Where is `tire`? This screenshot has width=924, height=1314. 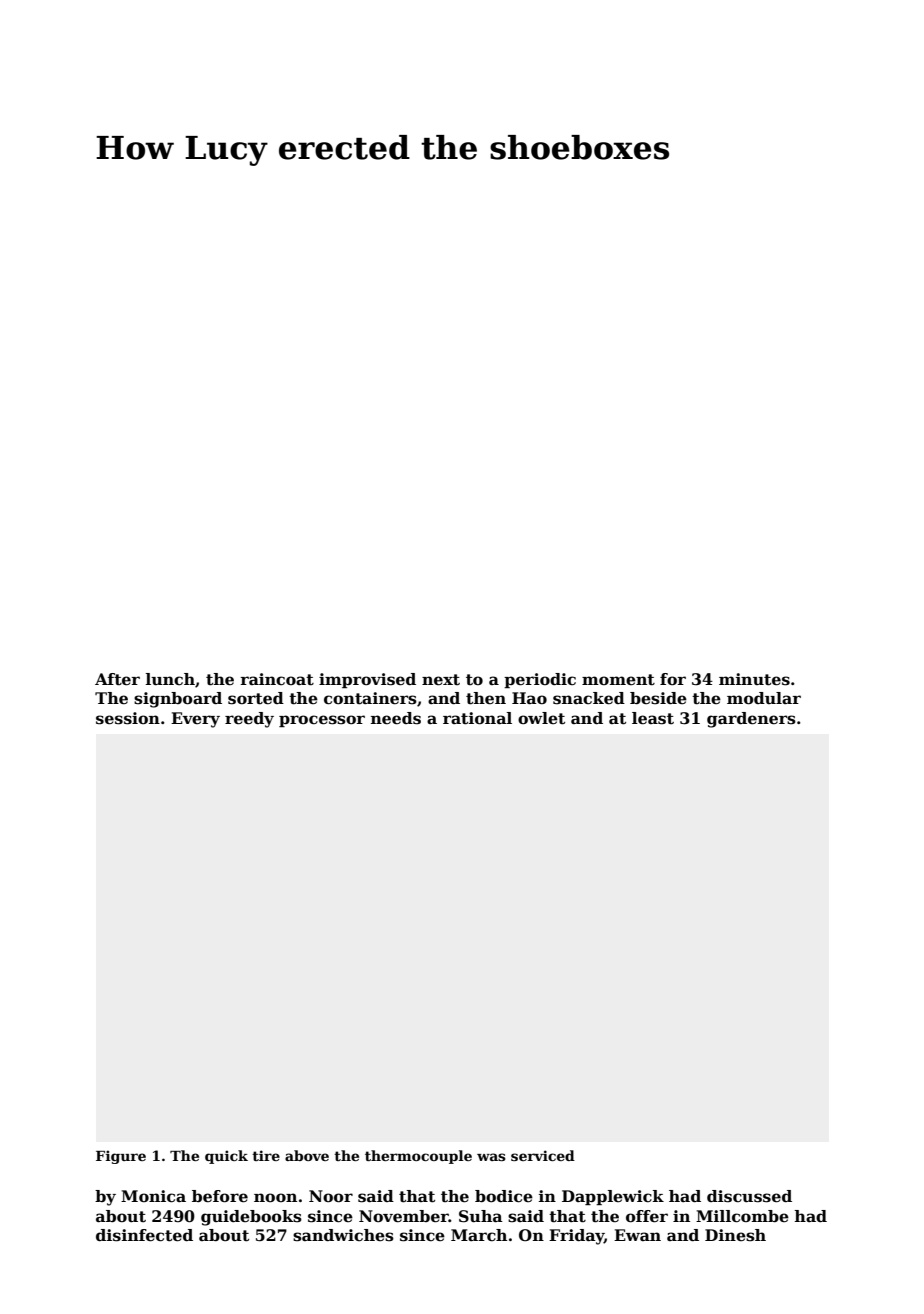
tire is located at coordinates (266, 1155).
